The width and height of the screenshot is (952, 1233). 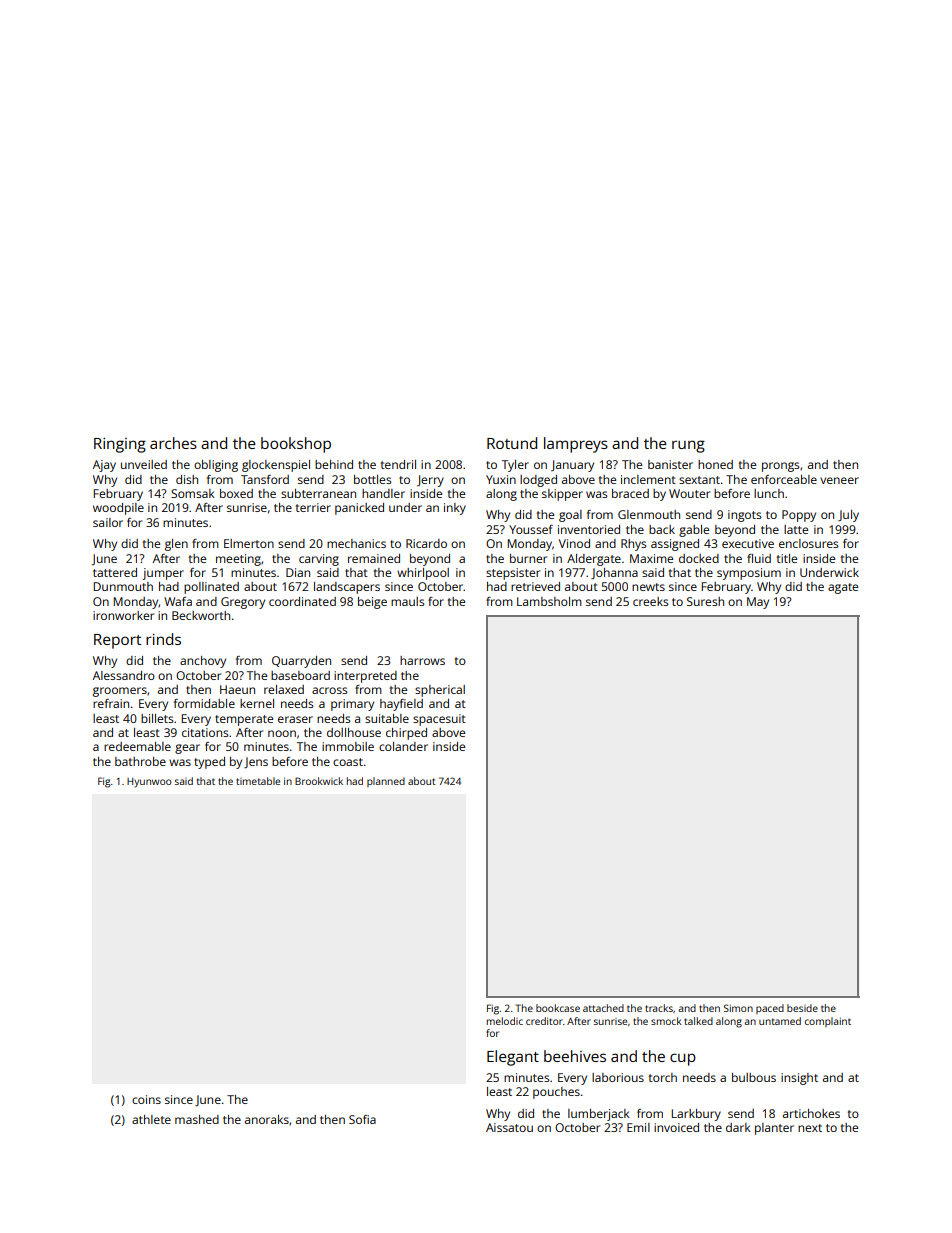 What do you see at coordinates (843, 588) in the screenshot?
I see `agate` at bounding box center [843, 588].
